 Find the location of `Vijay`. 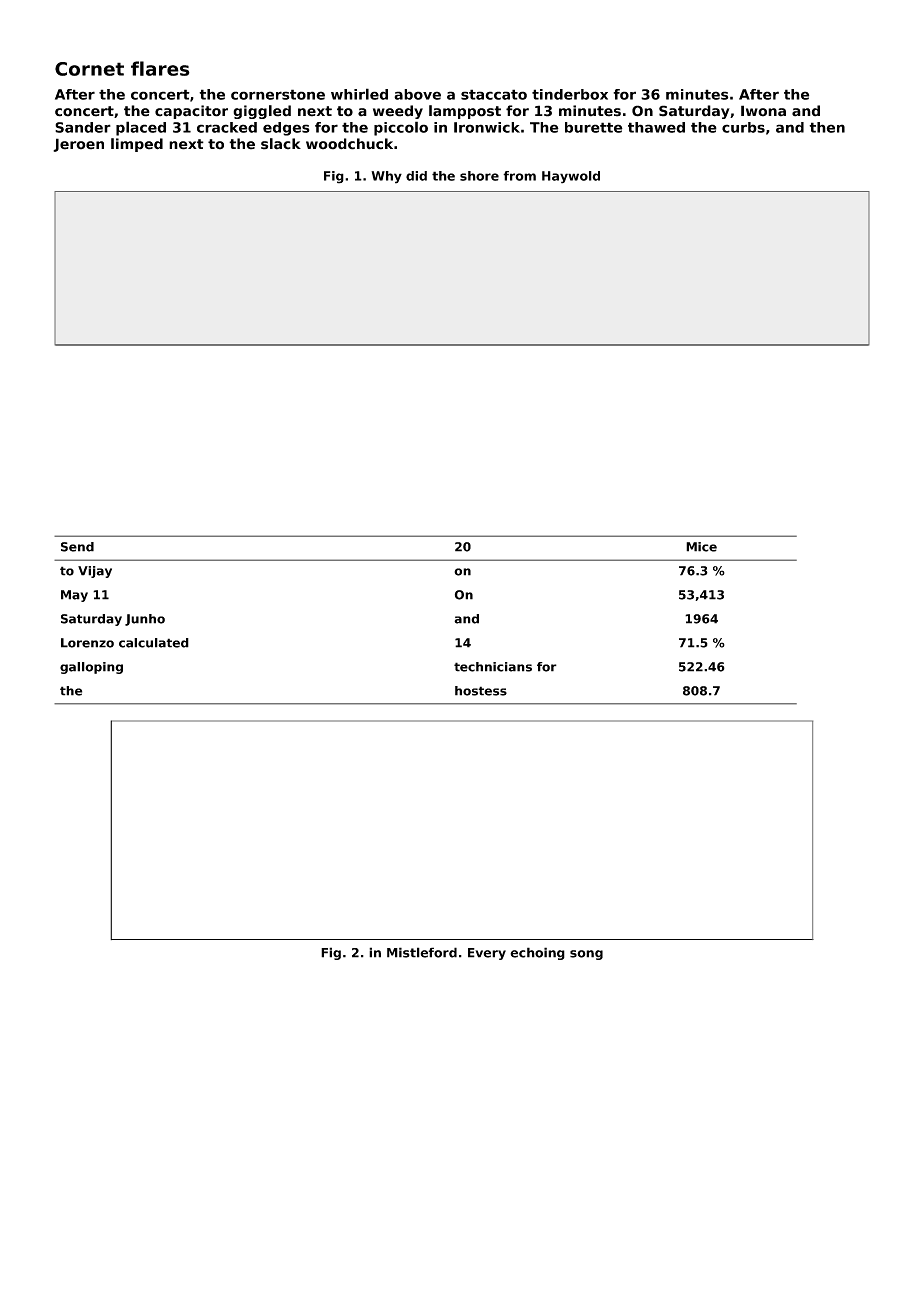

Vijay is located at coordinates (95, 572).
